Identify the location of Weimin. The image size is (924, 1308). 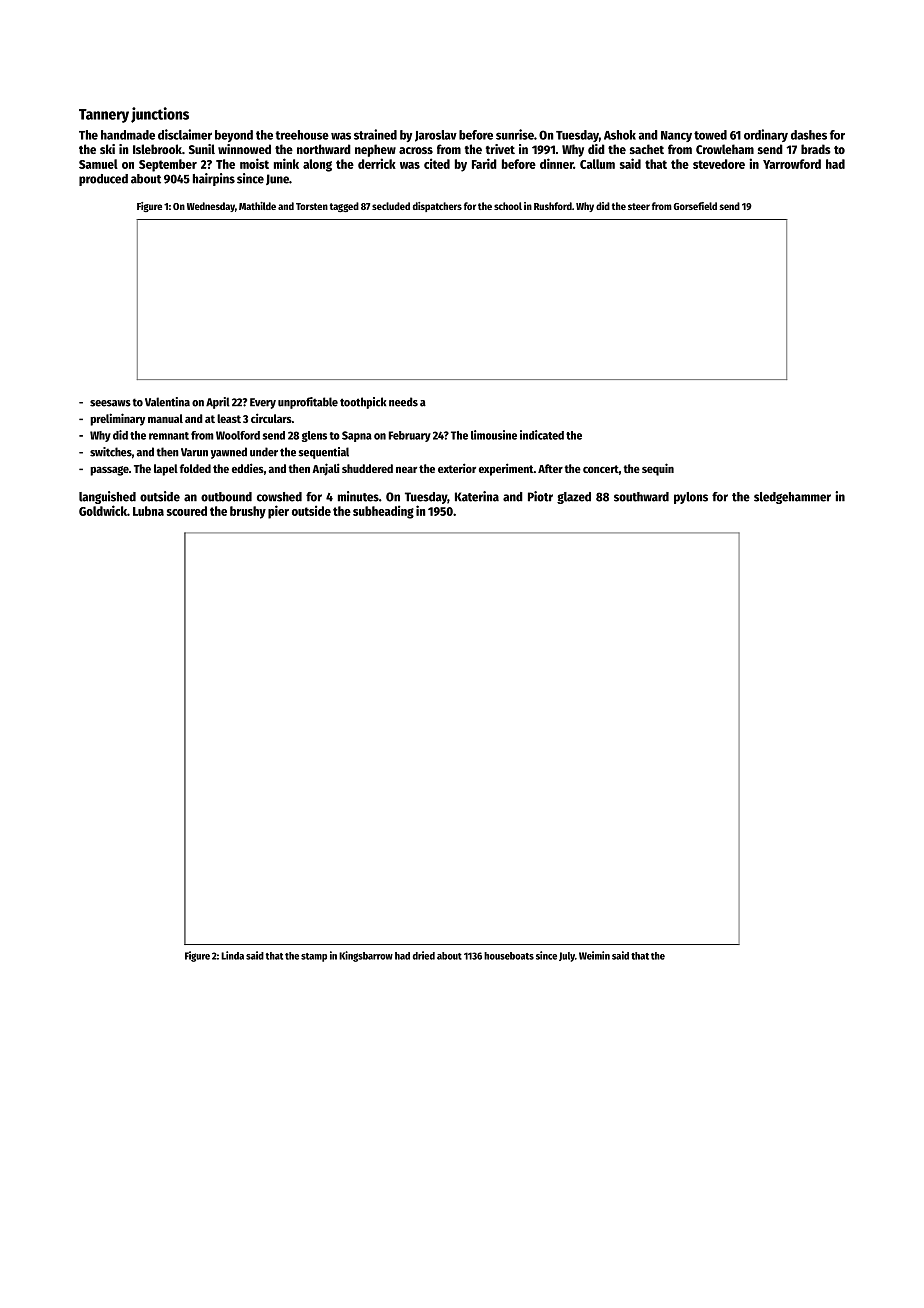
(594, 955).
